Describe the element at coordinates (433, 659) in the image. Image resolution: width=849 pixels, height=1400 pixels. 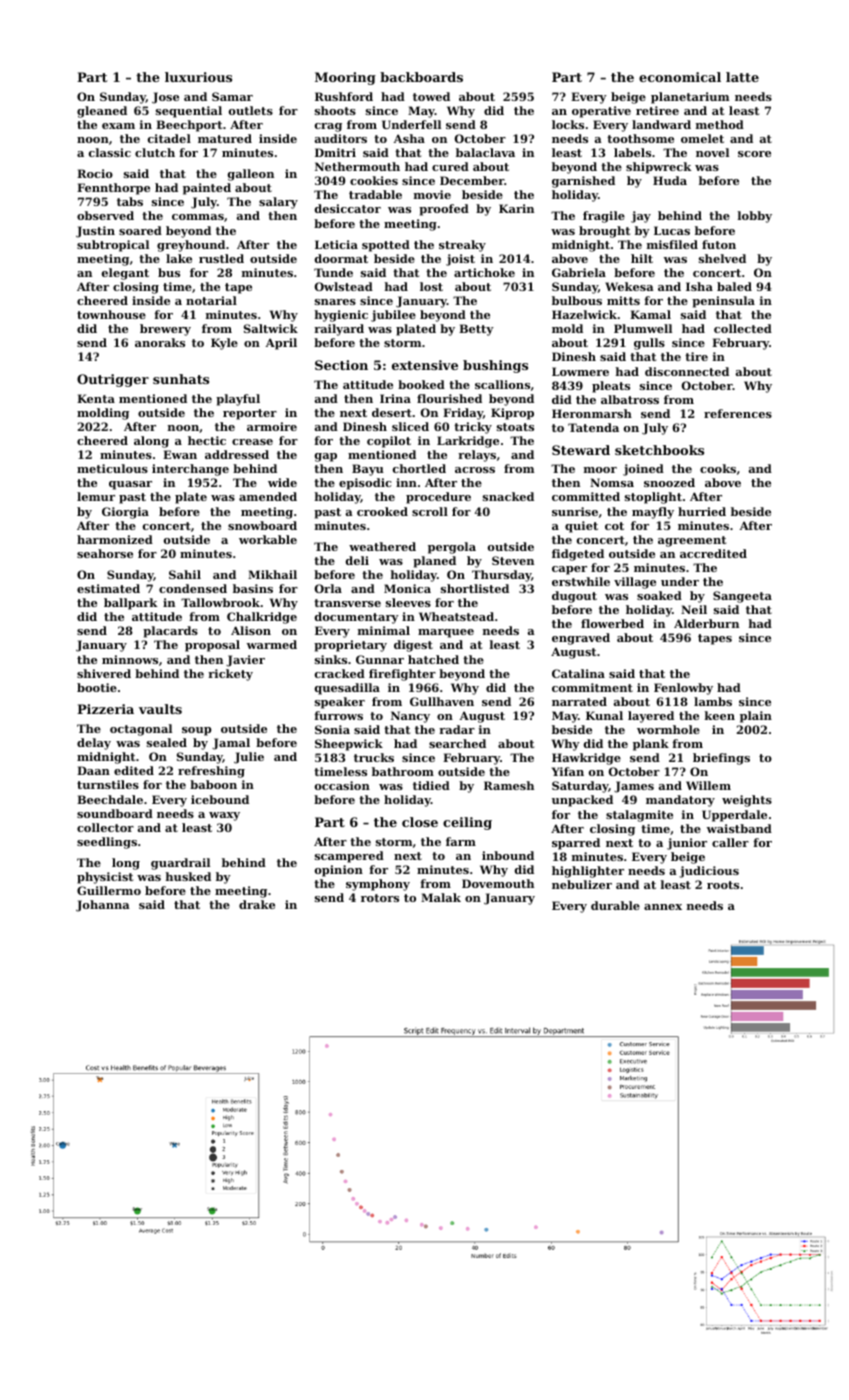
I see `hatched` at that location.
